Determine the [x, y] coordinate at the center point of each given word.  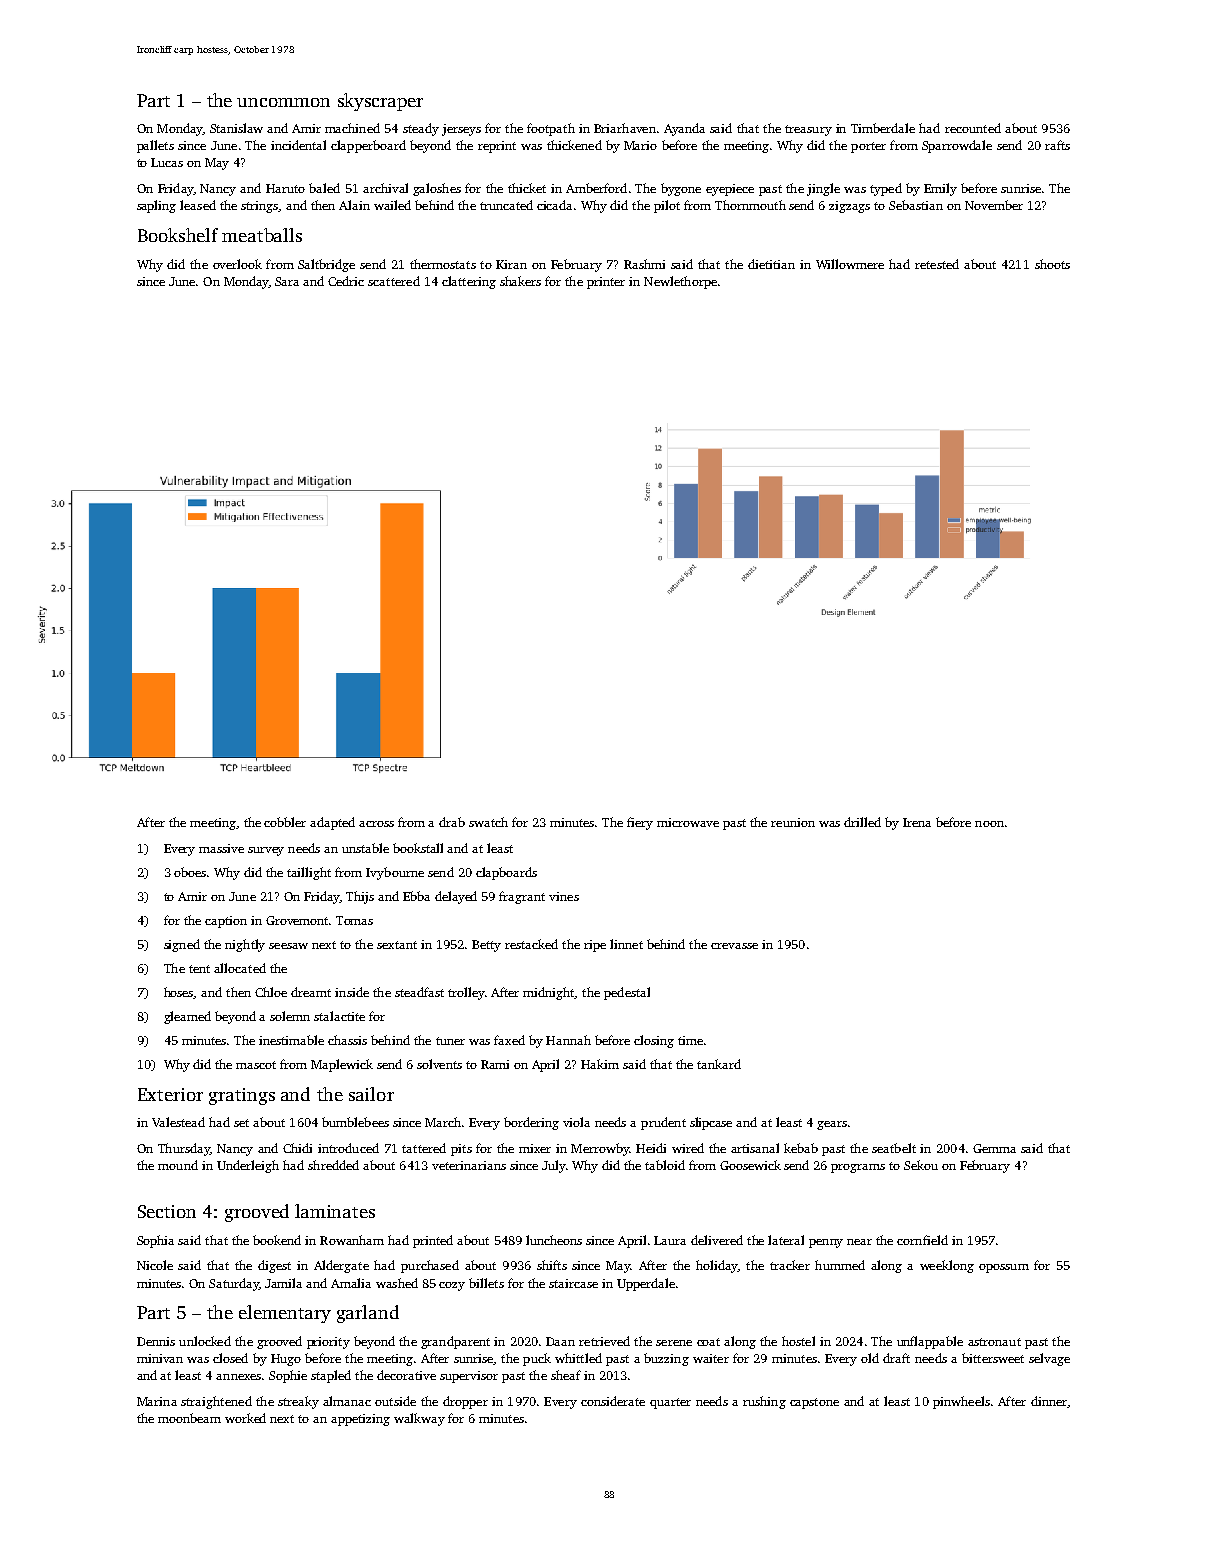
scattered [394, 281]
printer [606, 283]
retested [937, 264]
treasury [808, 130]
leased [198, 205]
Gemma [994, 1148]
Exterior [170, 1094]
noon [989, 824]
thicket [527, 188]
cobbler [285, 822]
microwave [688, 822]
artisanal [755, 1148]
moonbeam [189, 1418]
